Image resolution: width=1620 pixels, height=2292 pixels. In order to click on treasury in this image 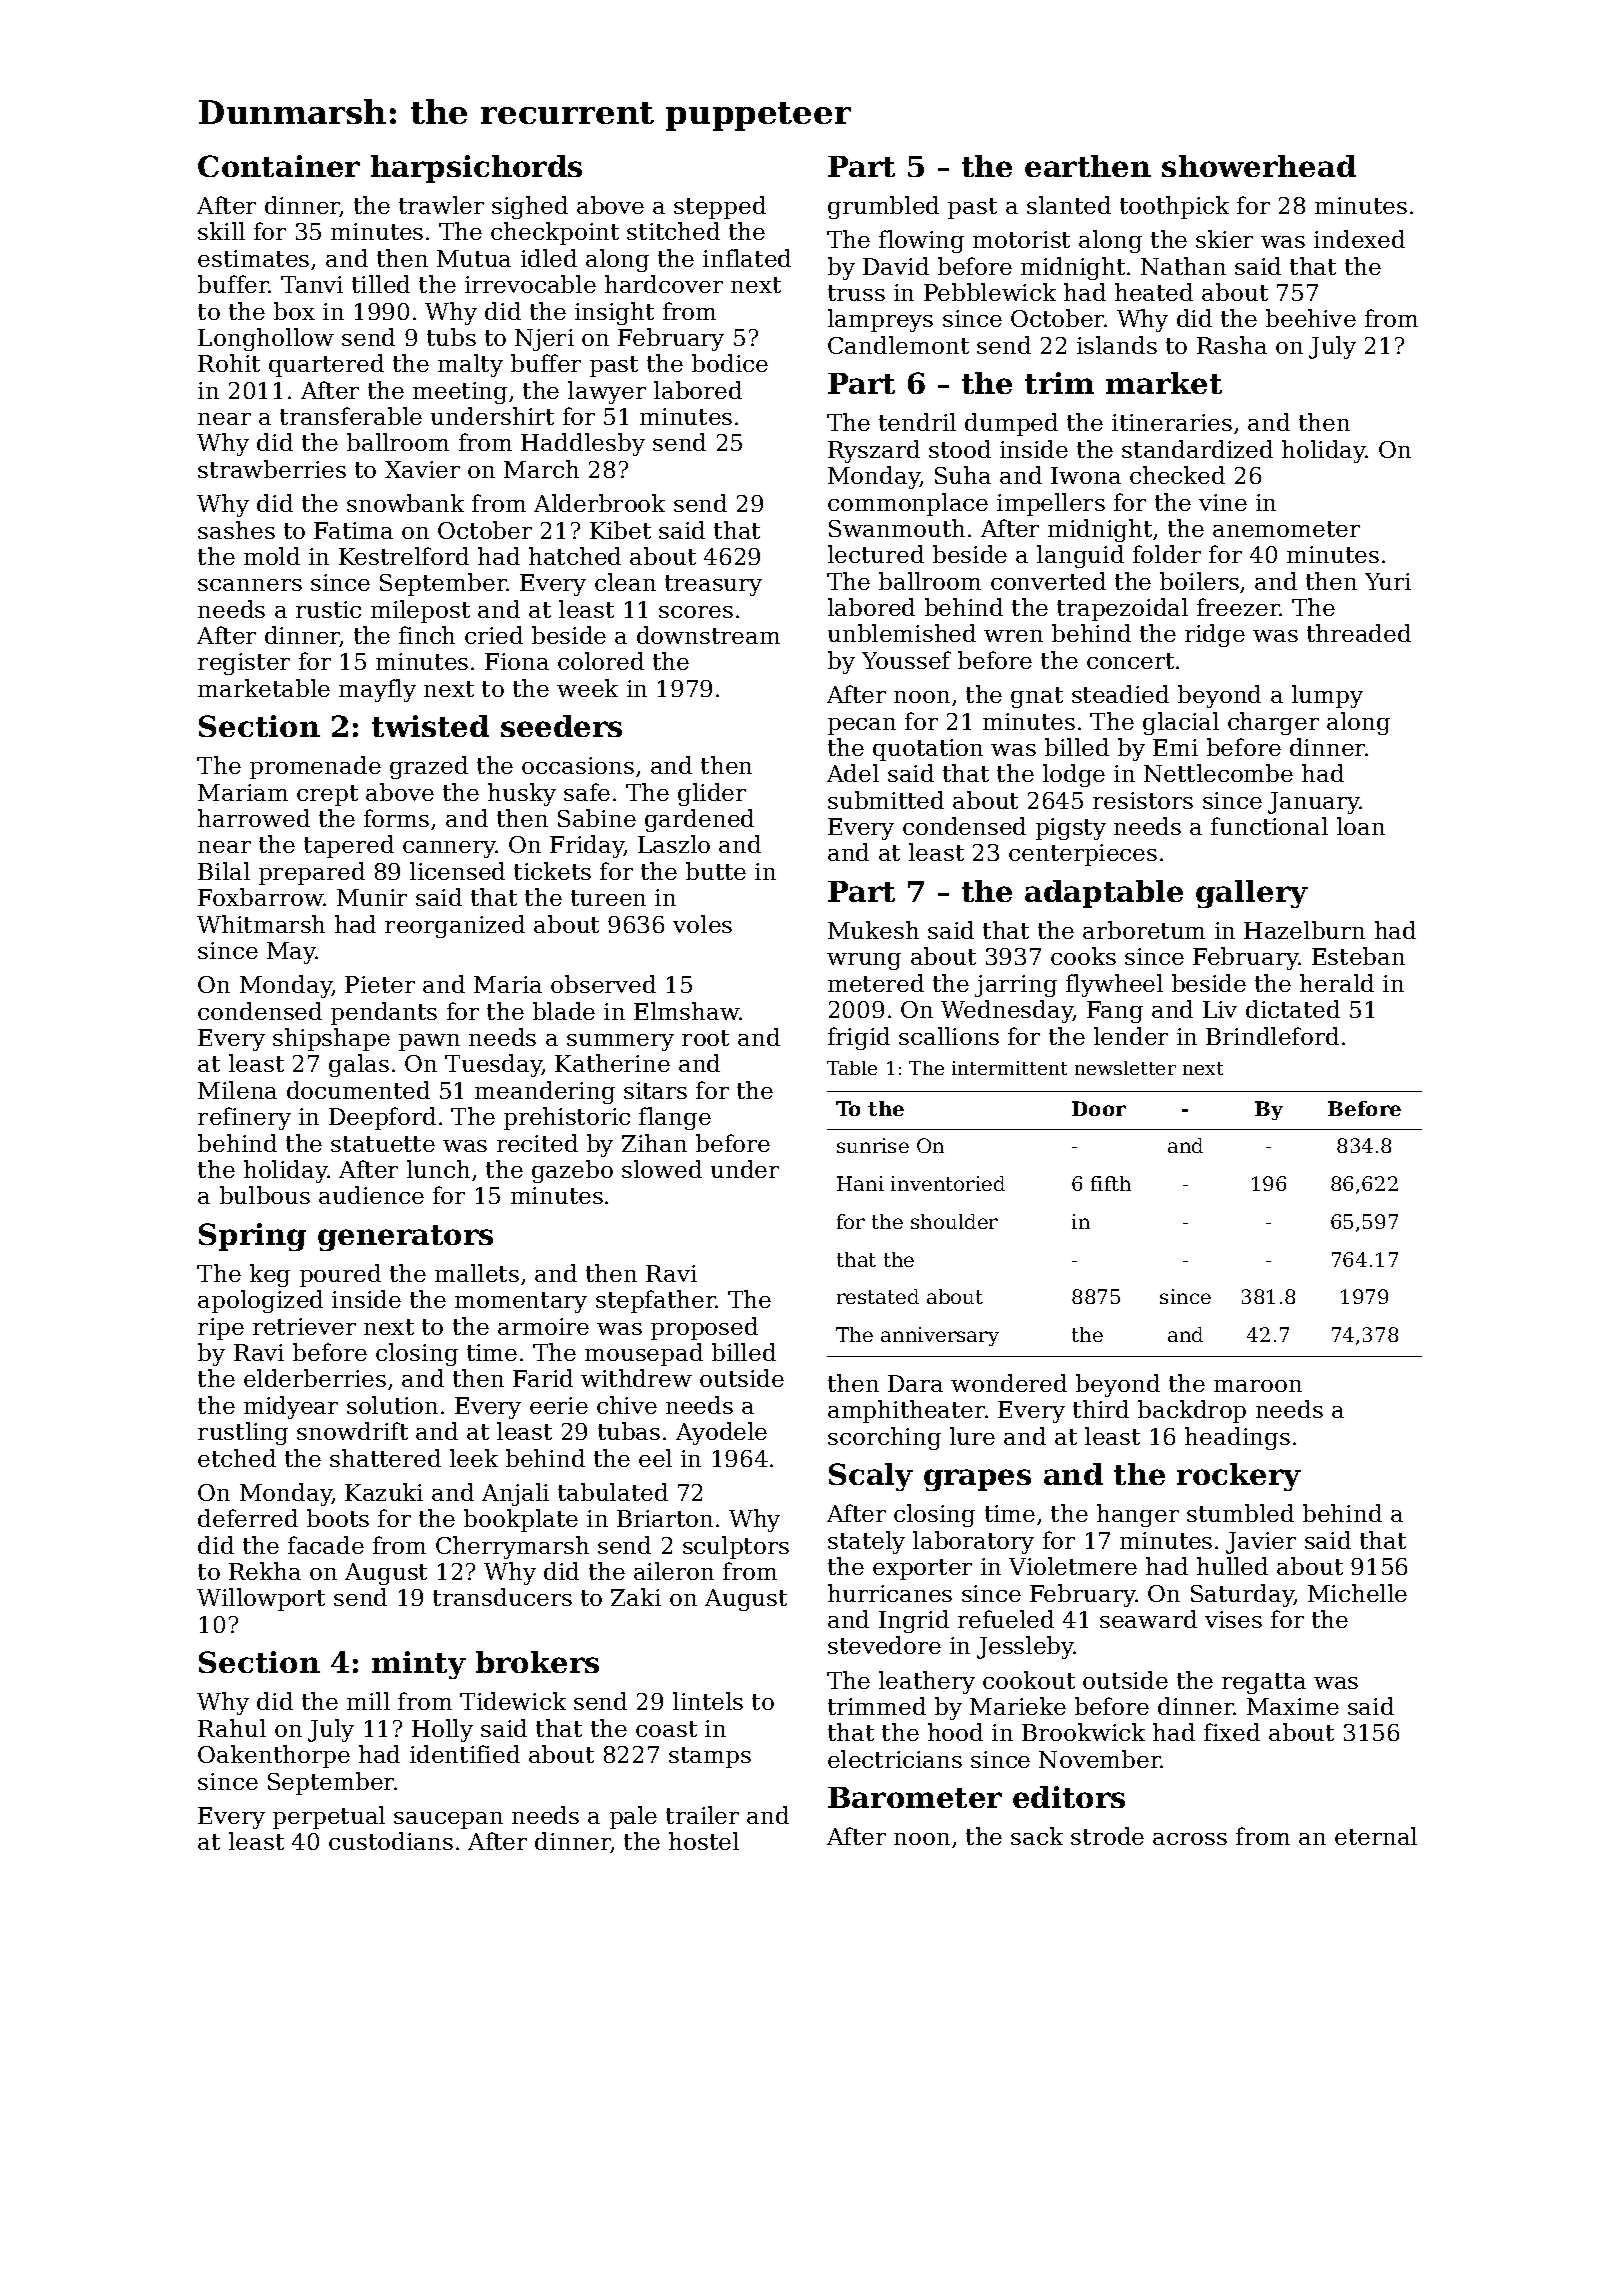, I will do `click(713, 585)`.
